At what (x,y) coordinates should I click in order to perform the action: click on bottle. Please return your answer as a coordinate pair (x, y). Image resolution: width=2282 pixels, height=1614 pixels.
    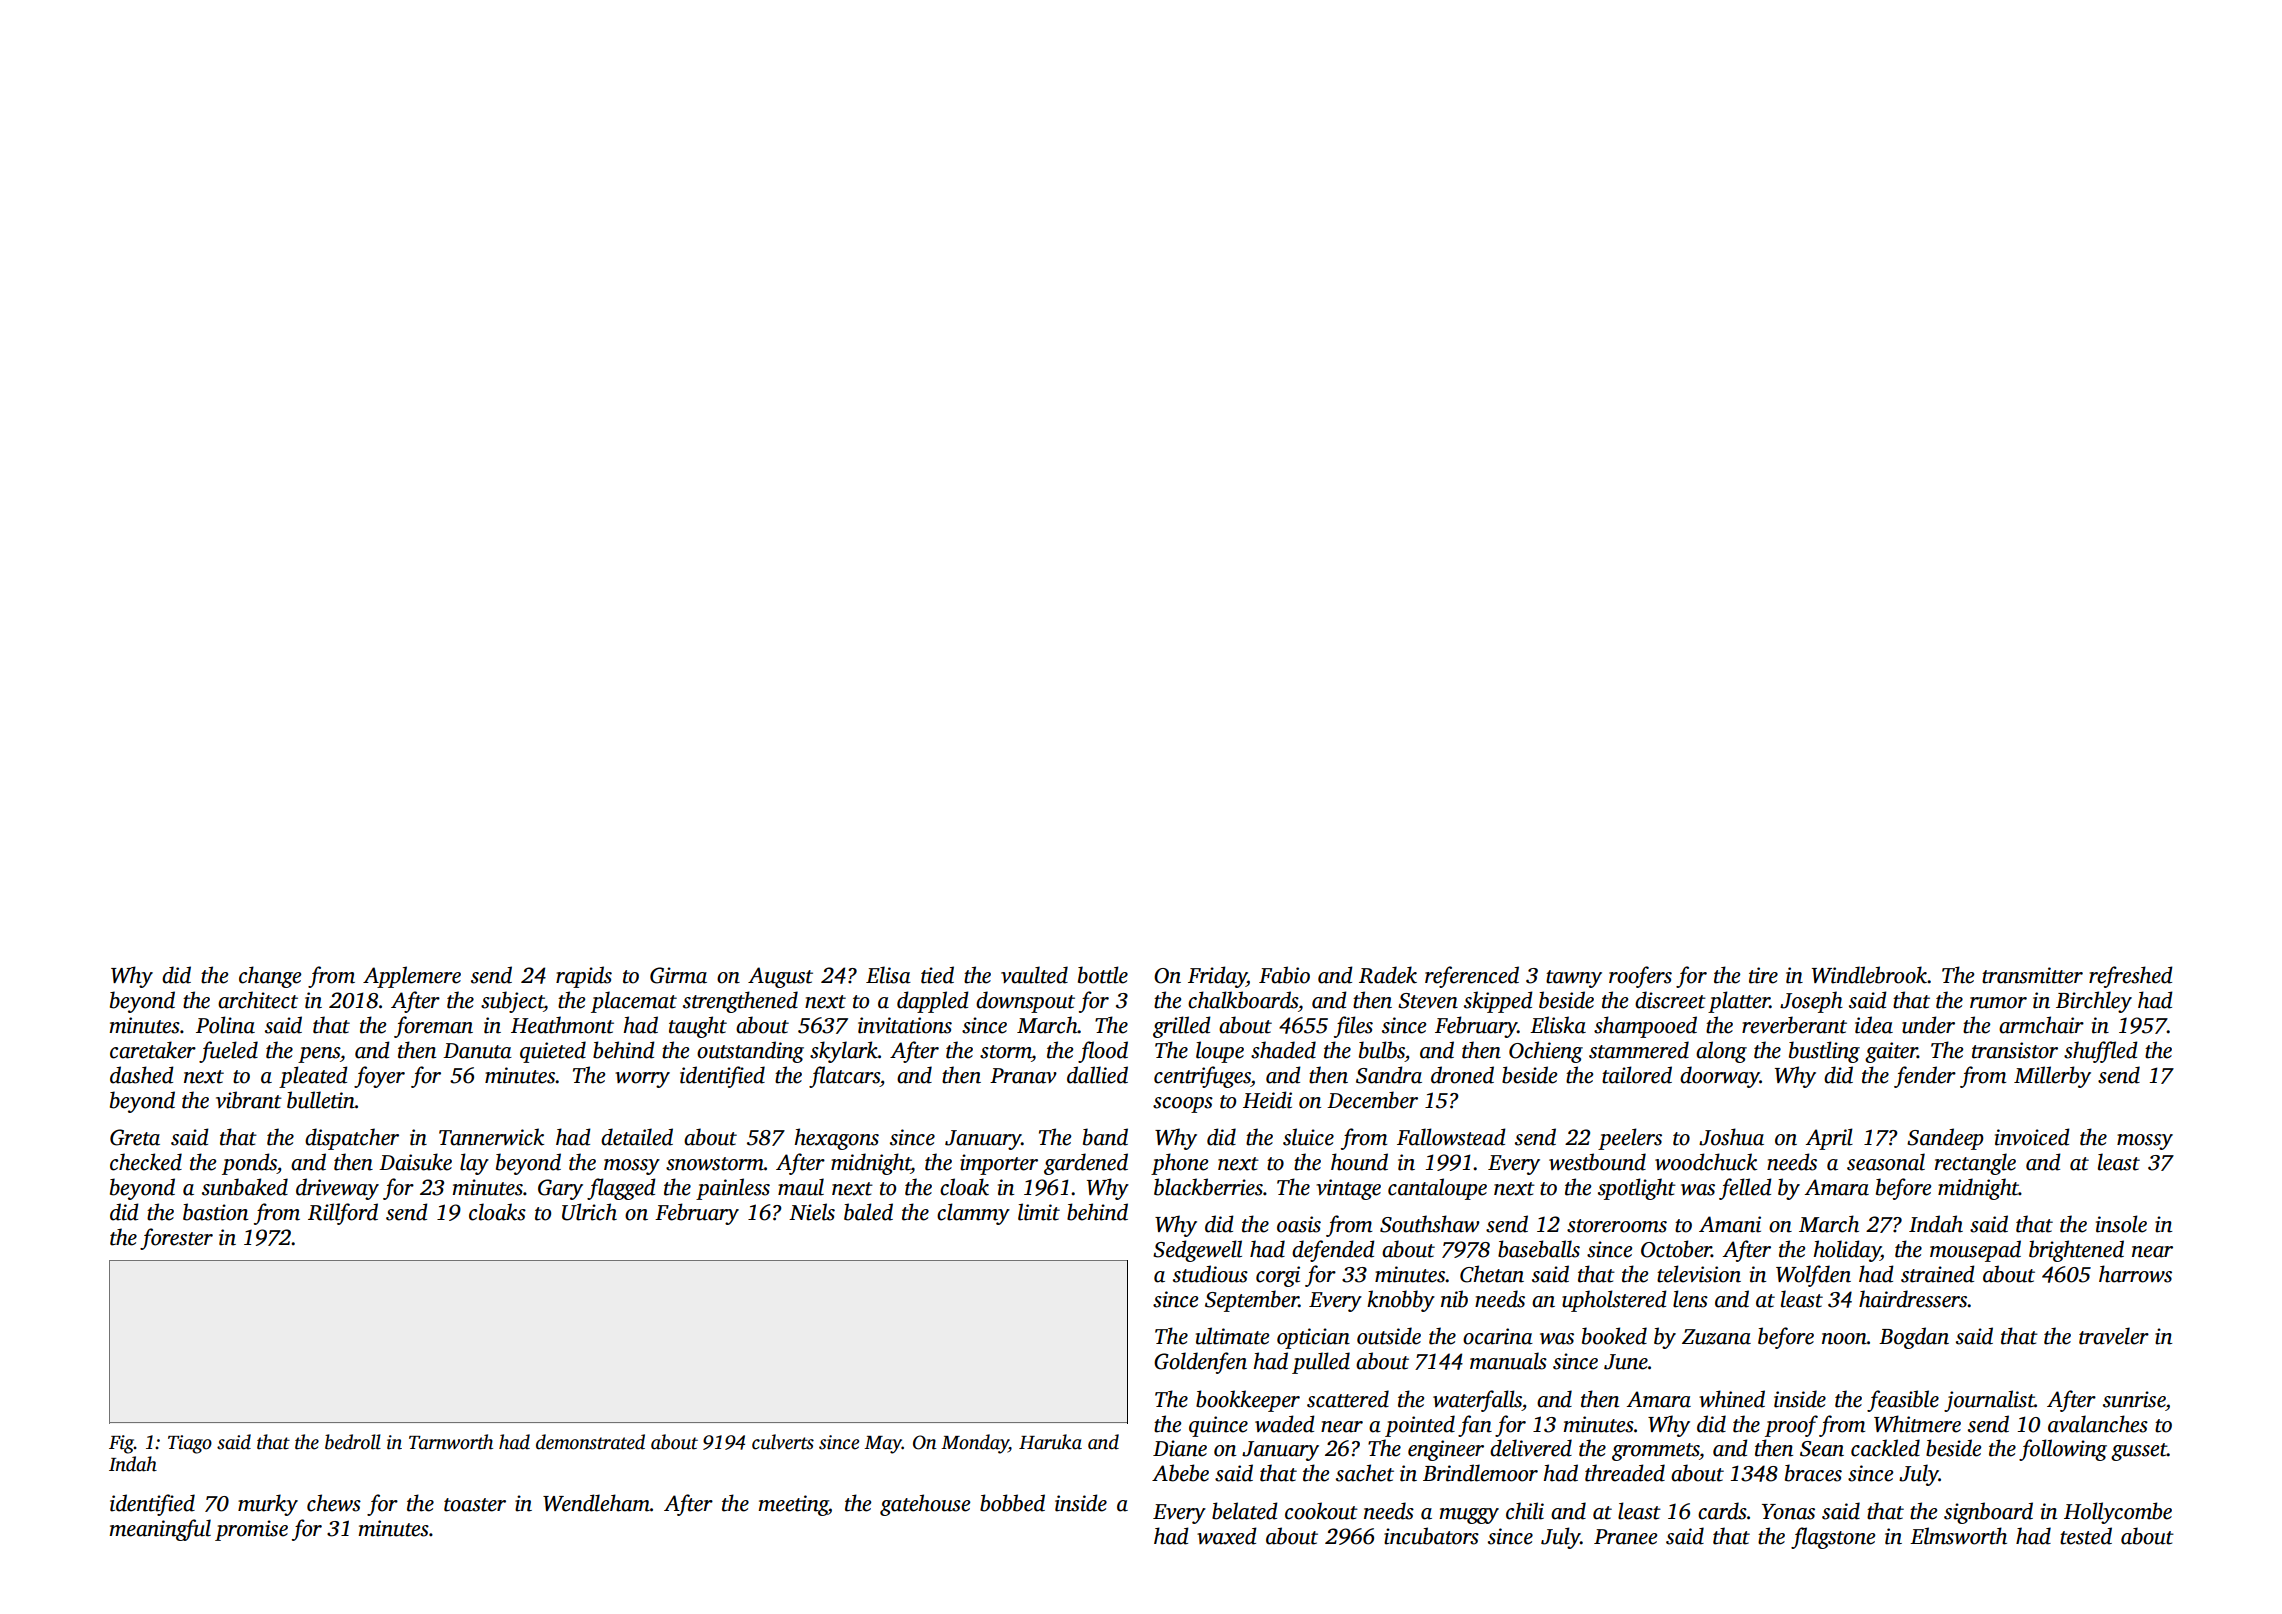
    Looking at the image, I should click on (1103, 975).
